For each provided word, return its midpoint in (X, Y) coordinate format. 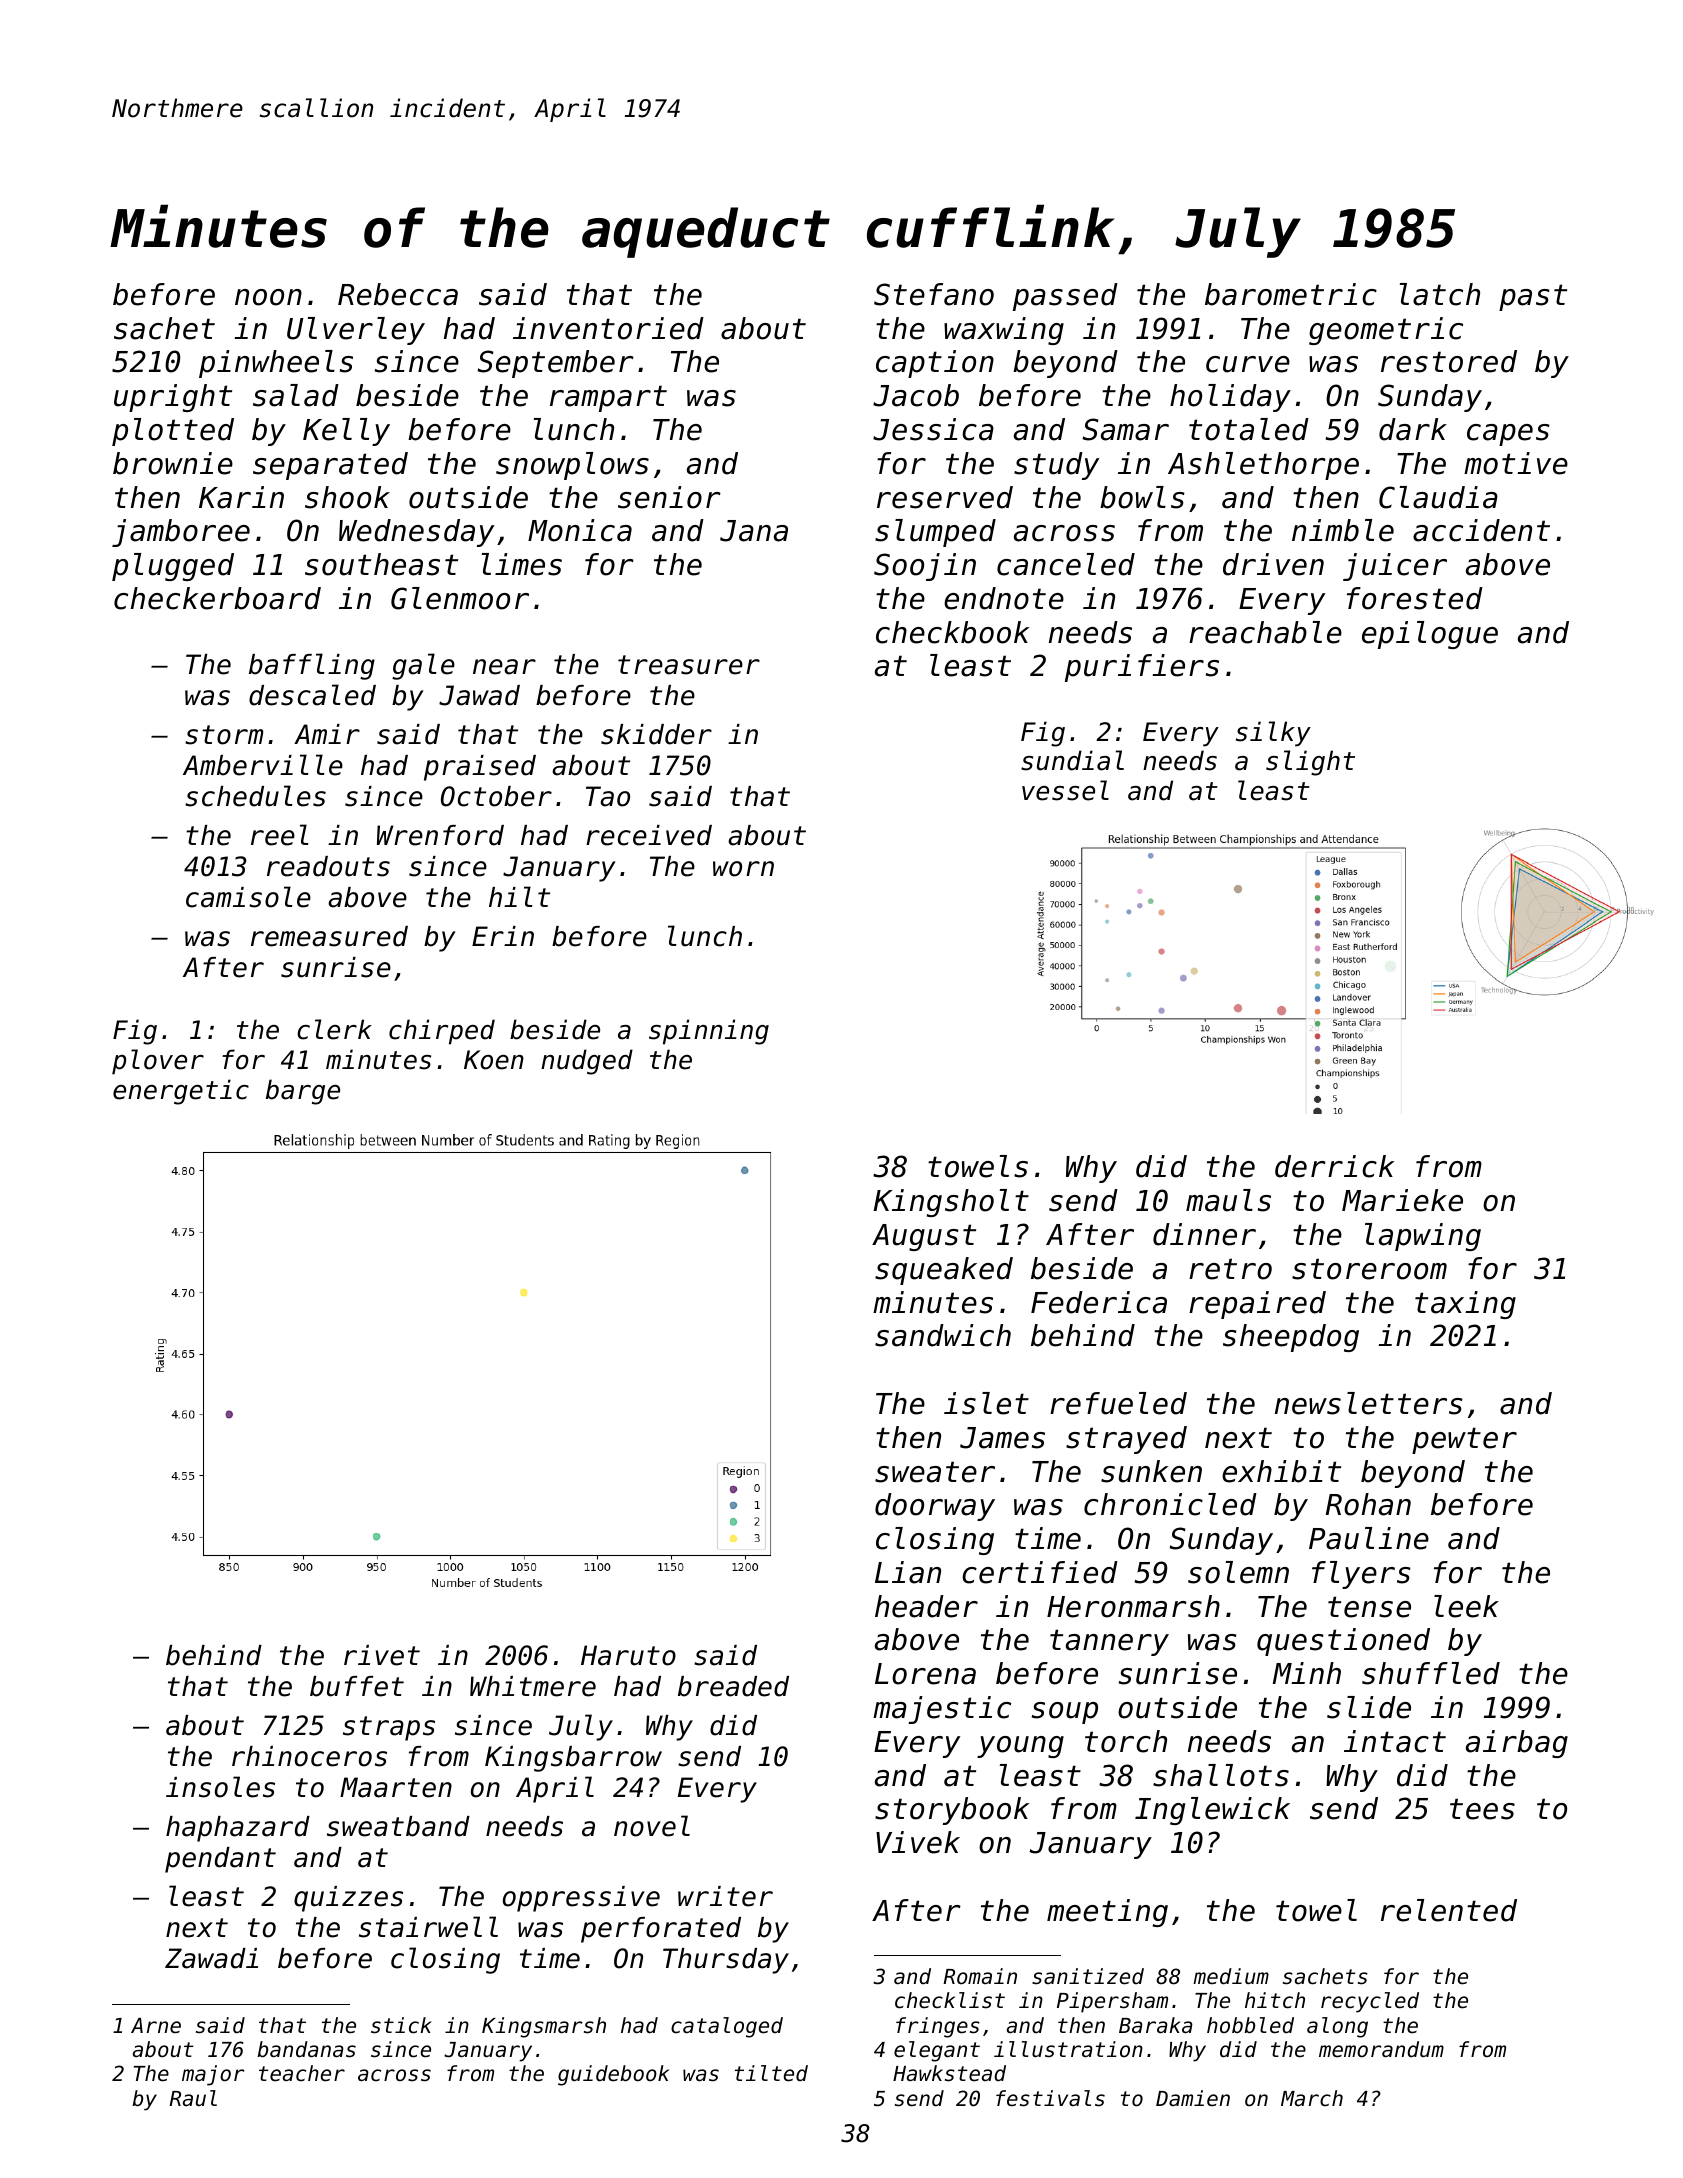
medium (1231, 1976)
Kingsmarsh (544, 2027)
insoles (220, 1787)
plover (158, 1062)
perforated (661, 1930)
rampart (608, 398)
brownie (173, 463)
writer (725, 1896)
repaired (1257, 1305)
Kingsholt (951, 1203)
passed (1065, 297)
